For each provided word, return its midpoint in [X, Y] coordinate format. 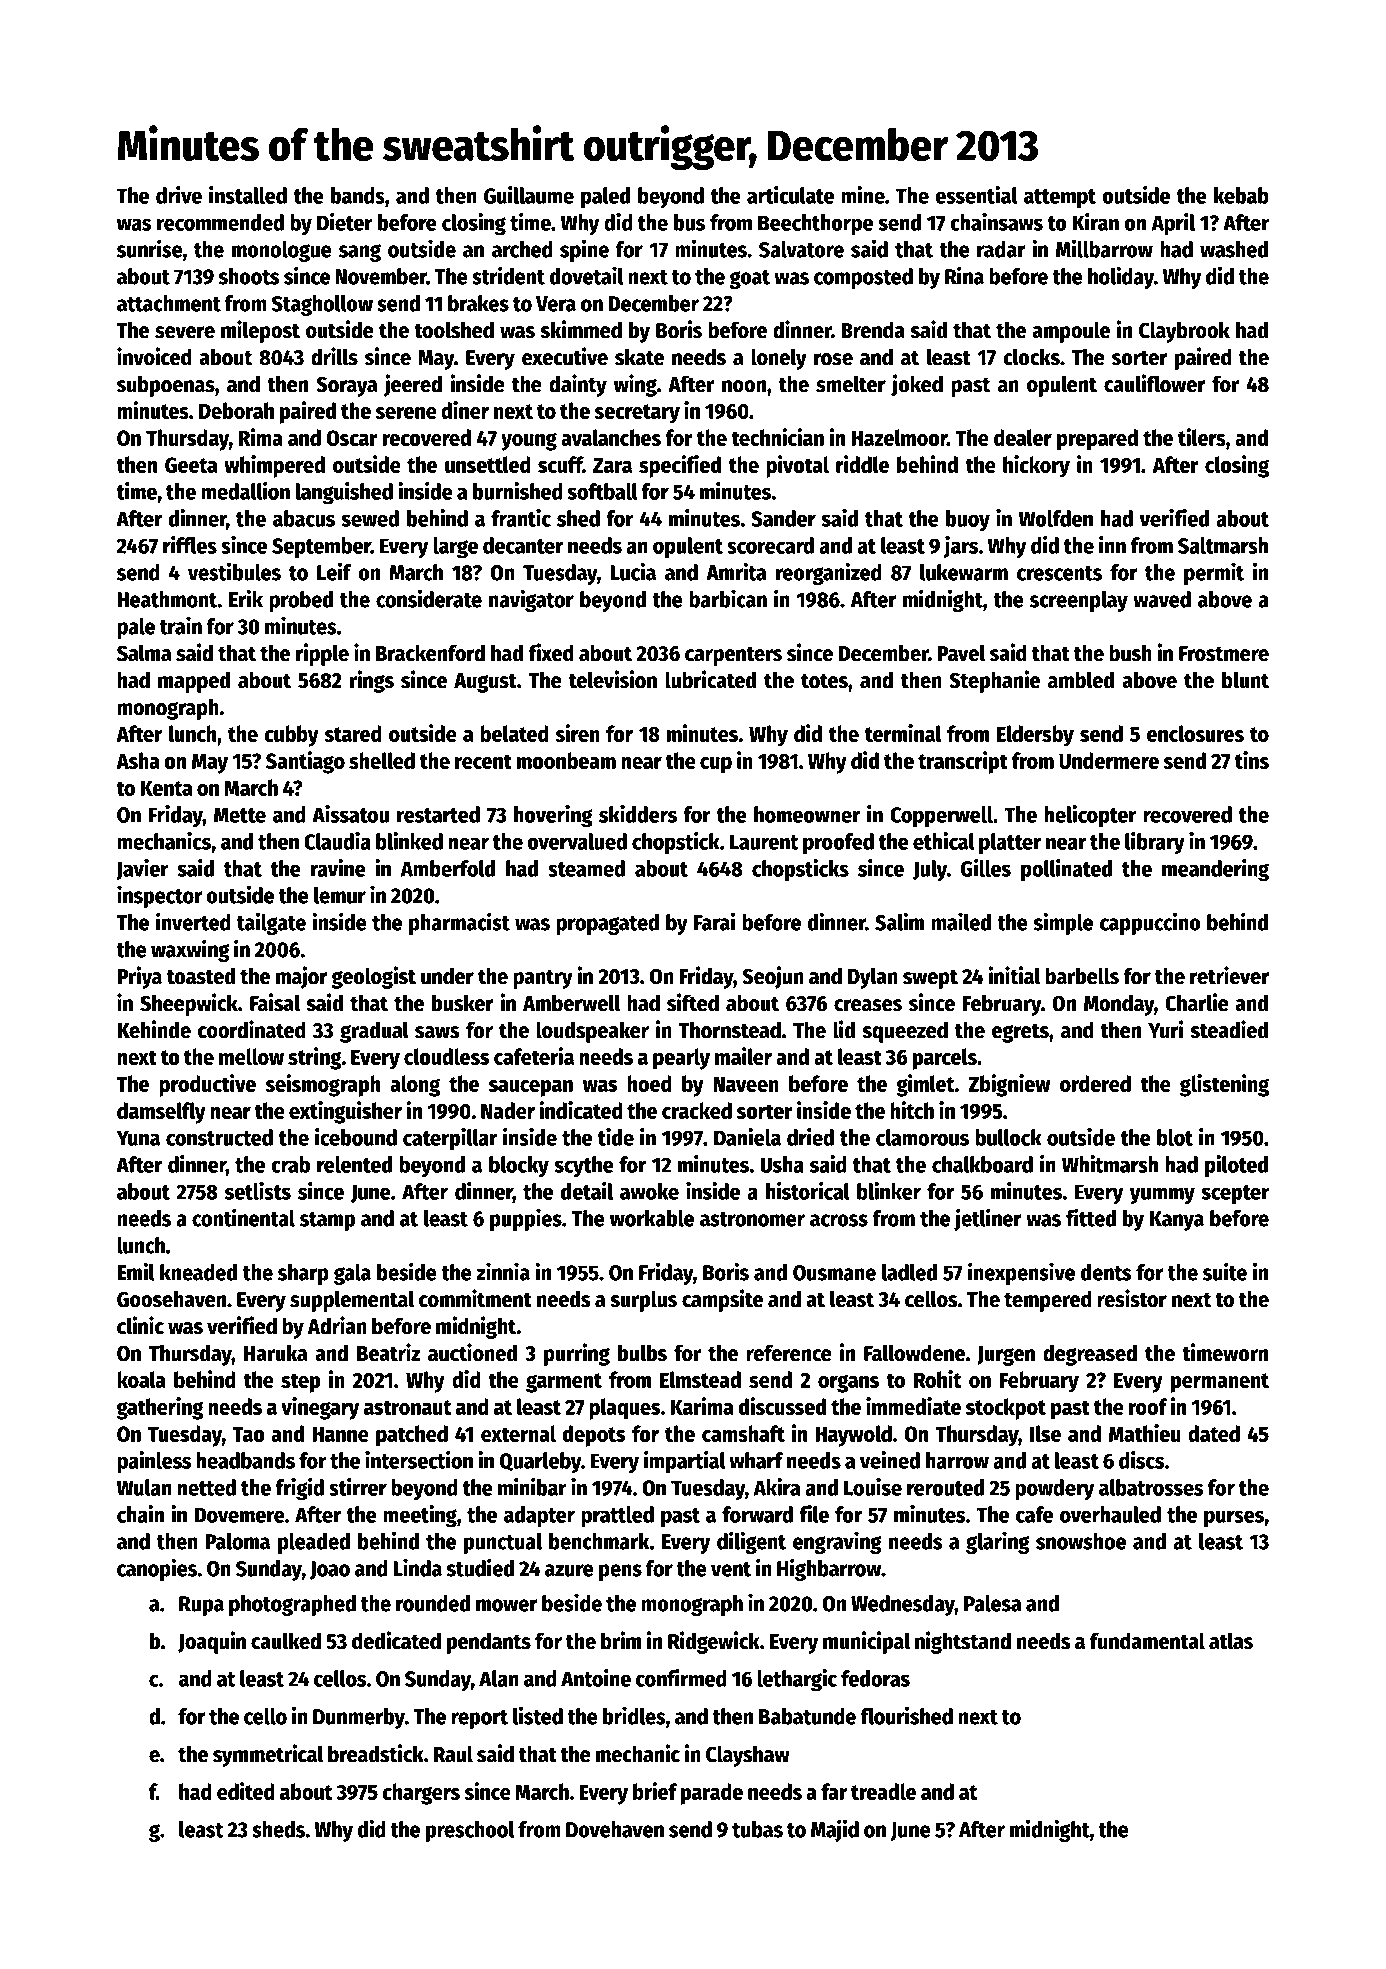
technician [777, 437]
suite [1225, 1271]
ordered [1095, 1083]
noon [744, 386]
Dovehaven [615, 1829]
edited [246, 1791]
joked [917, 385]
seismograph [322, 1085]
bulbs [642, 1353]
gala [352, 1274]
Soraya [346, 386]
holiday [1121, 277]
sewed [370, 518]
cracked [697, 1110]
